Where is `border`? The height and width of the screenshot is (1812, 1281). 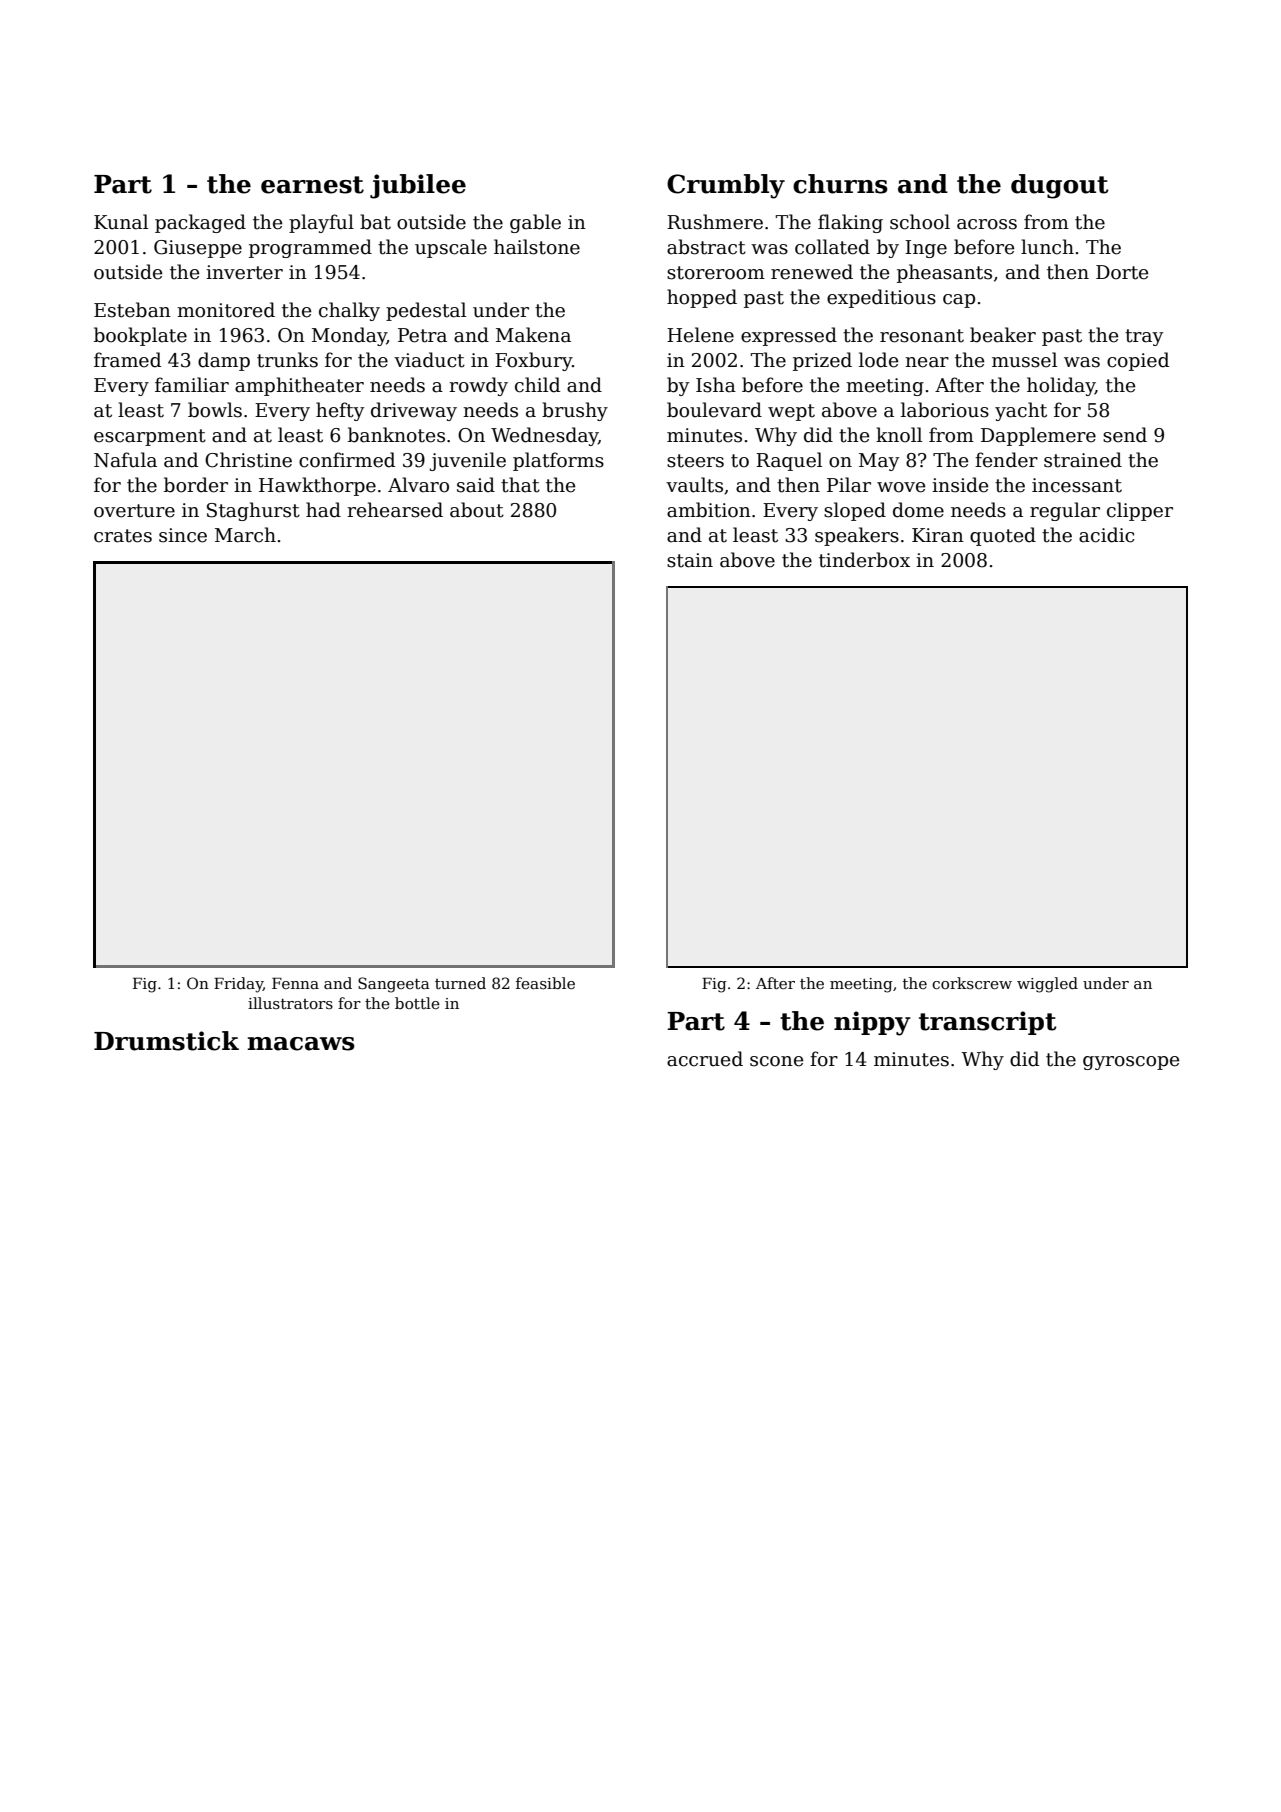
border is located at coordinates (196, 485).
